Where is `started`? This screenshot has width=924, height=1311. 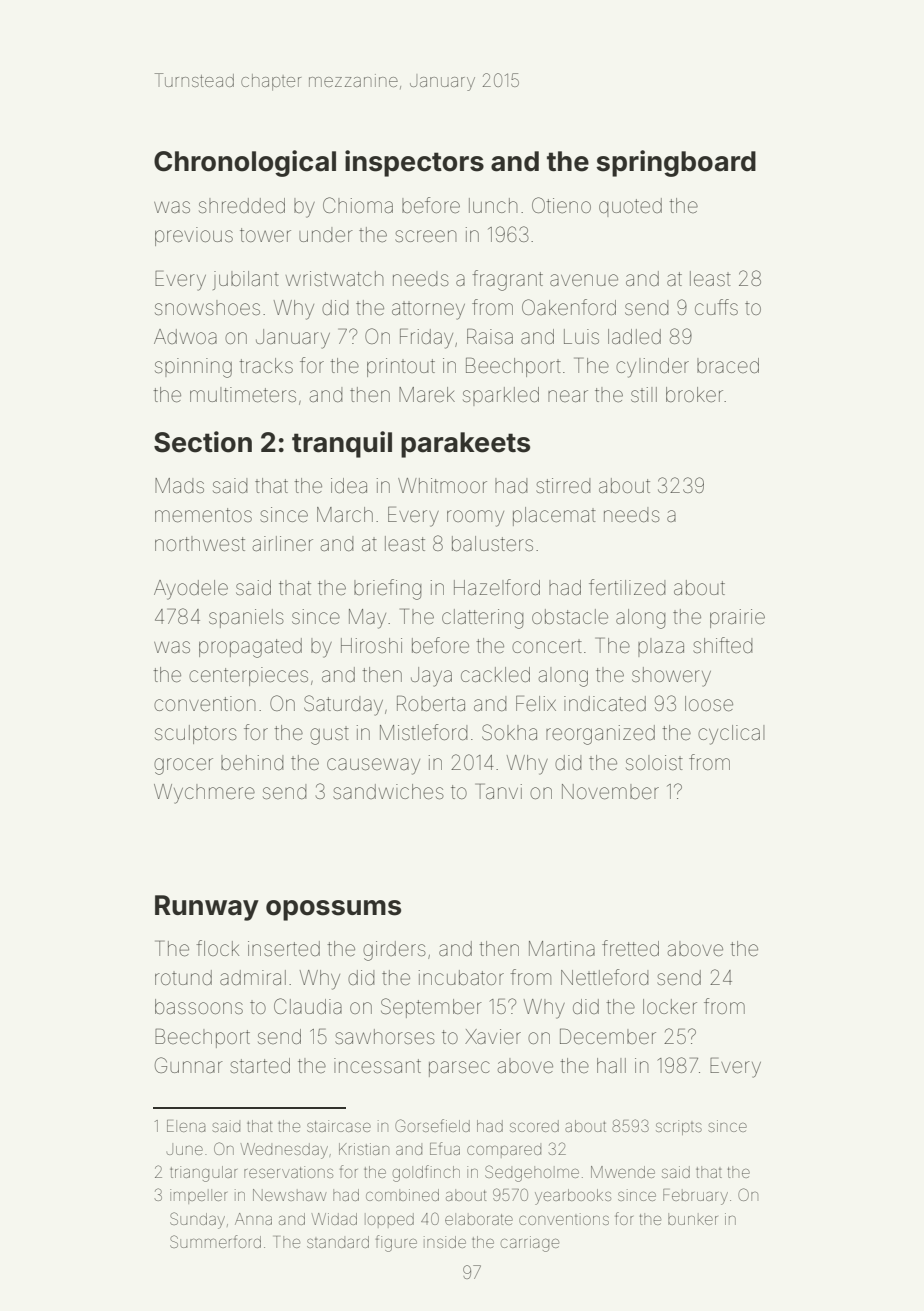
started is located at coordinates (260, 1065).
